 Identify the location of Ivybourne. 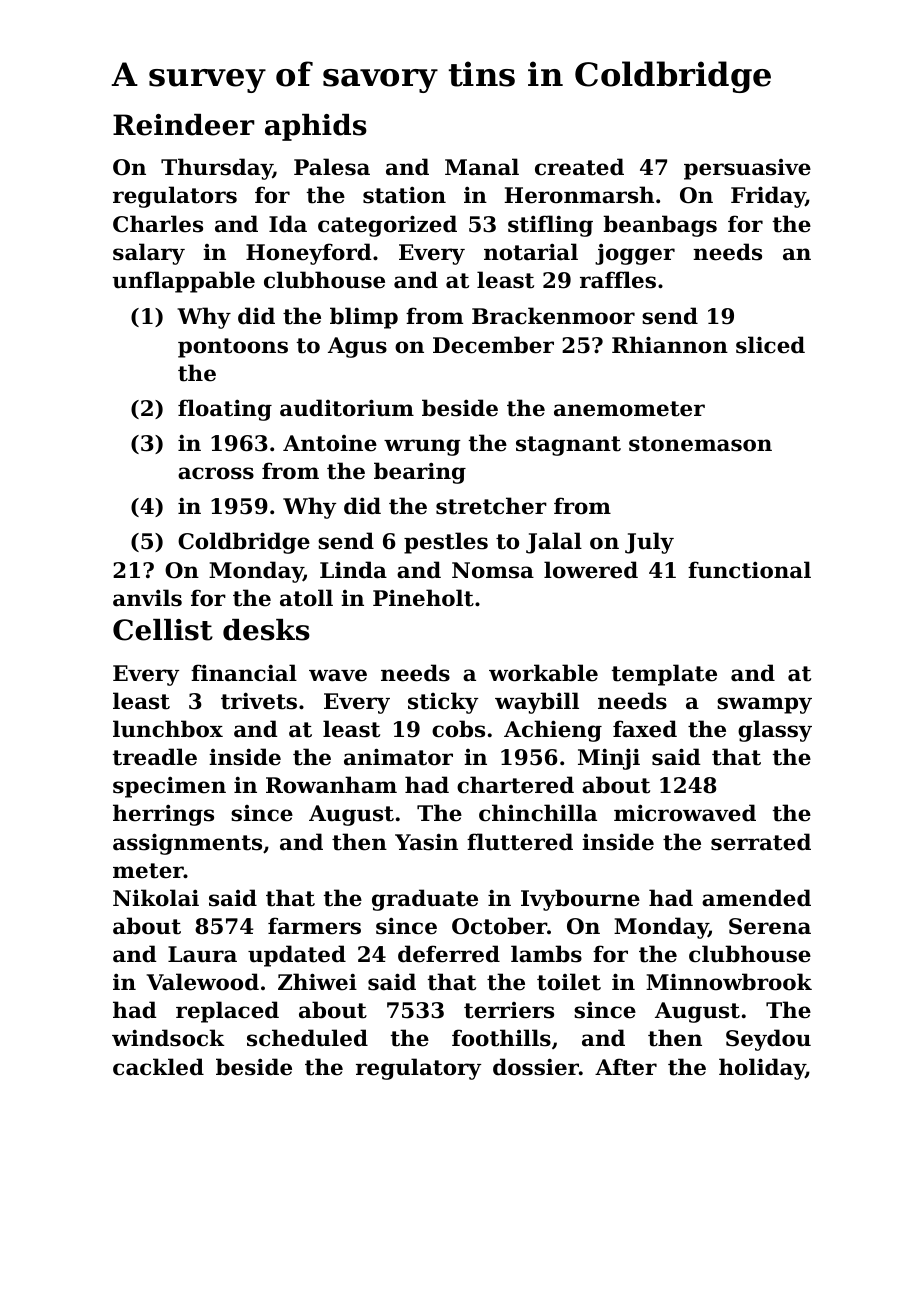
(580, 900).
